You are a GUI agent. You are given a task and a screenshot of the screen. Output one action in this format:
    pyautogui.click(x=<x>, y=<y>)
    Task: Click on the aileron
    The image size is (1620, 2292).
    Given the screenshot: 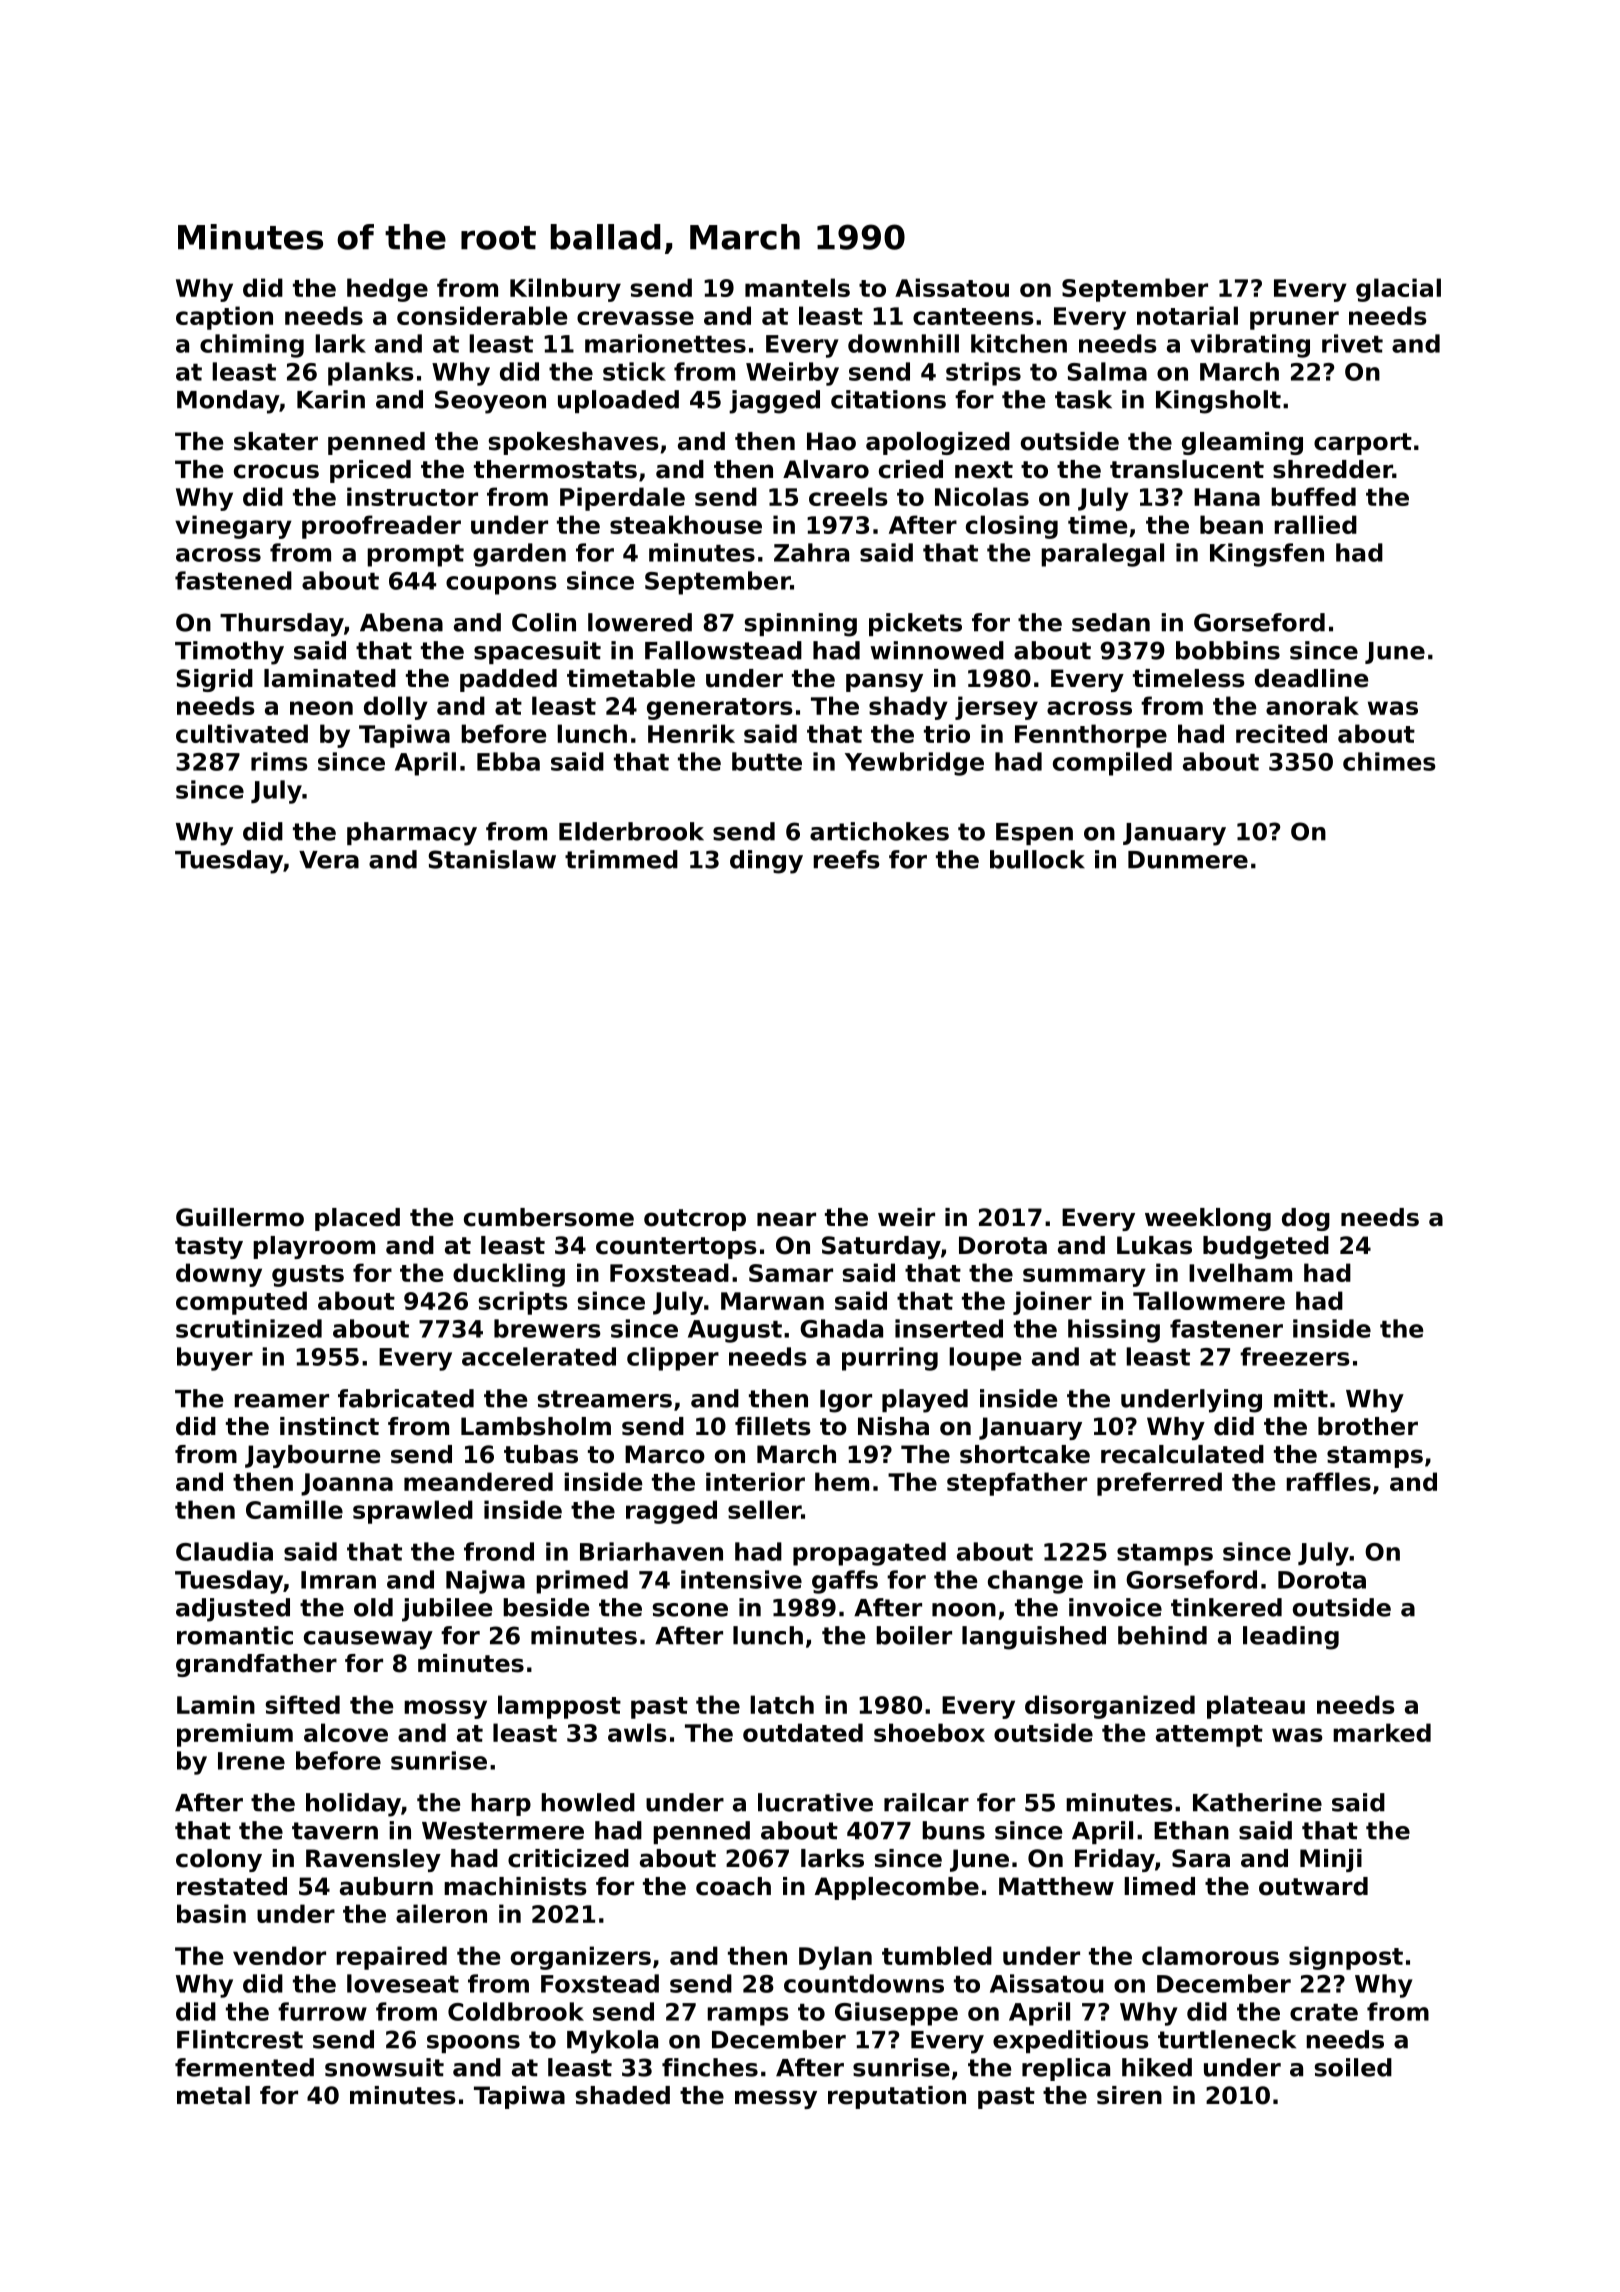 What is the action you would take?
    pyautogui.click(x=441, y=1913)
